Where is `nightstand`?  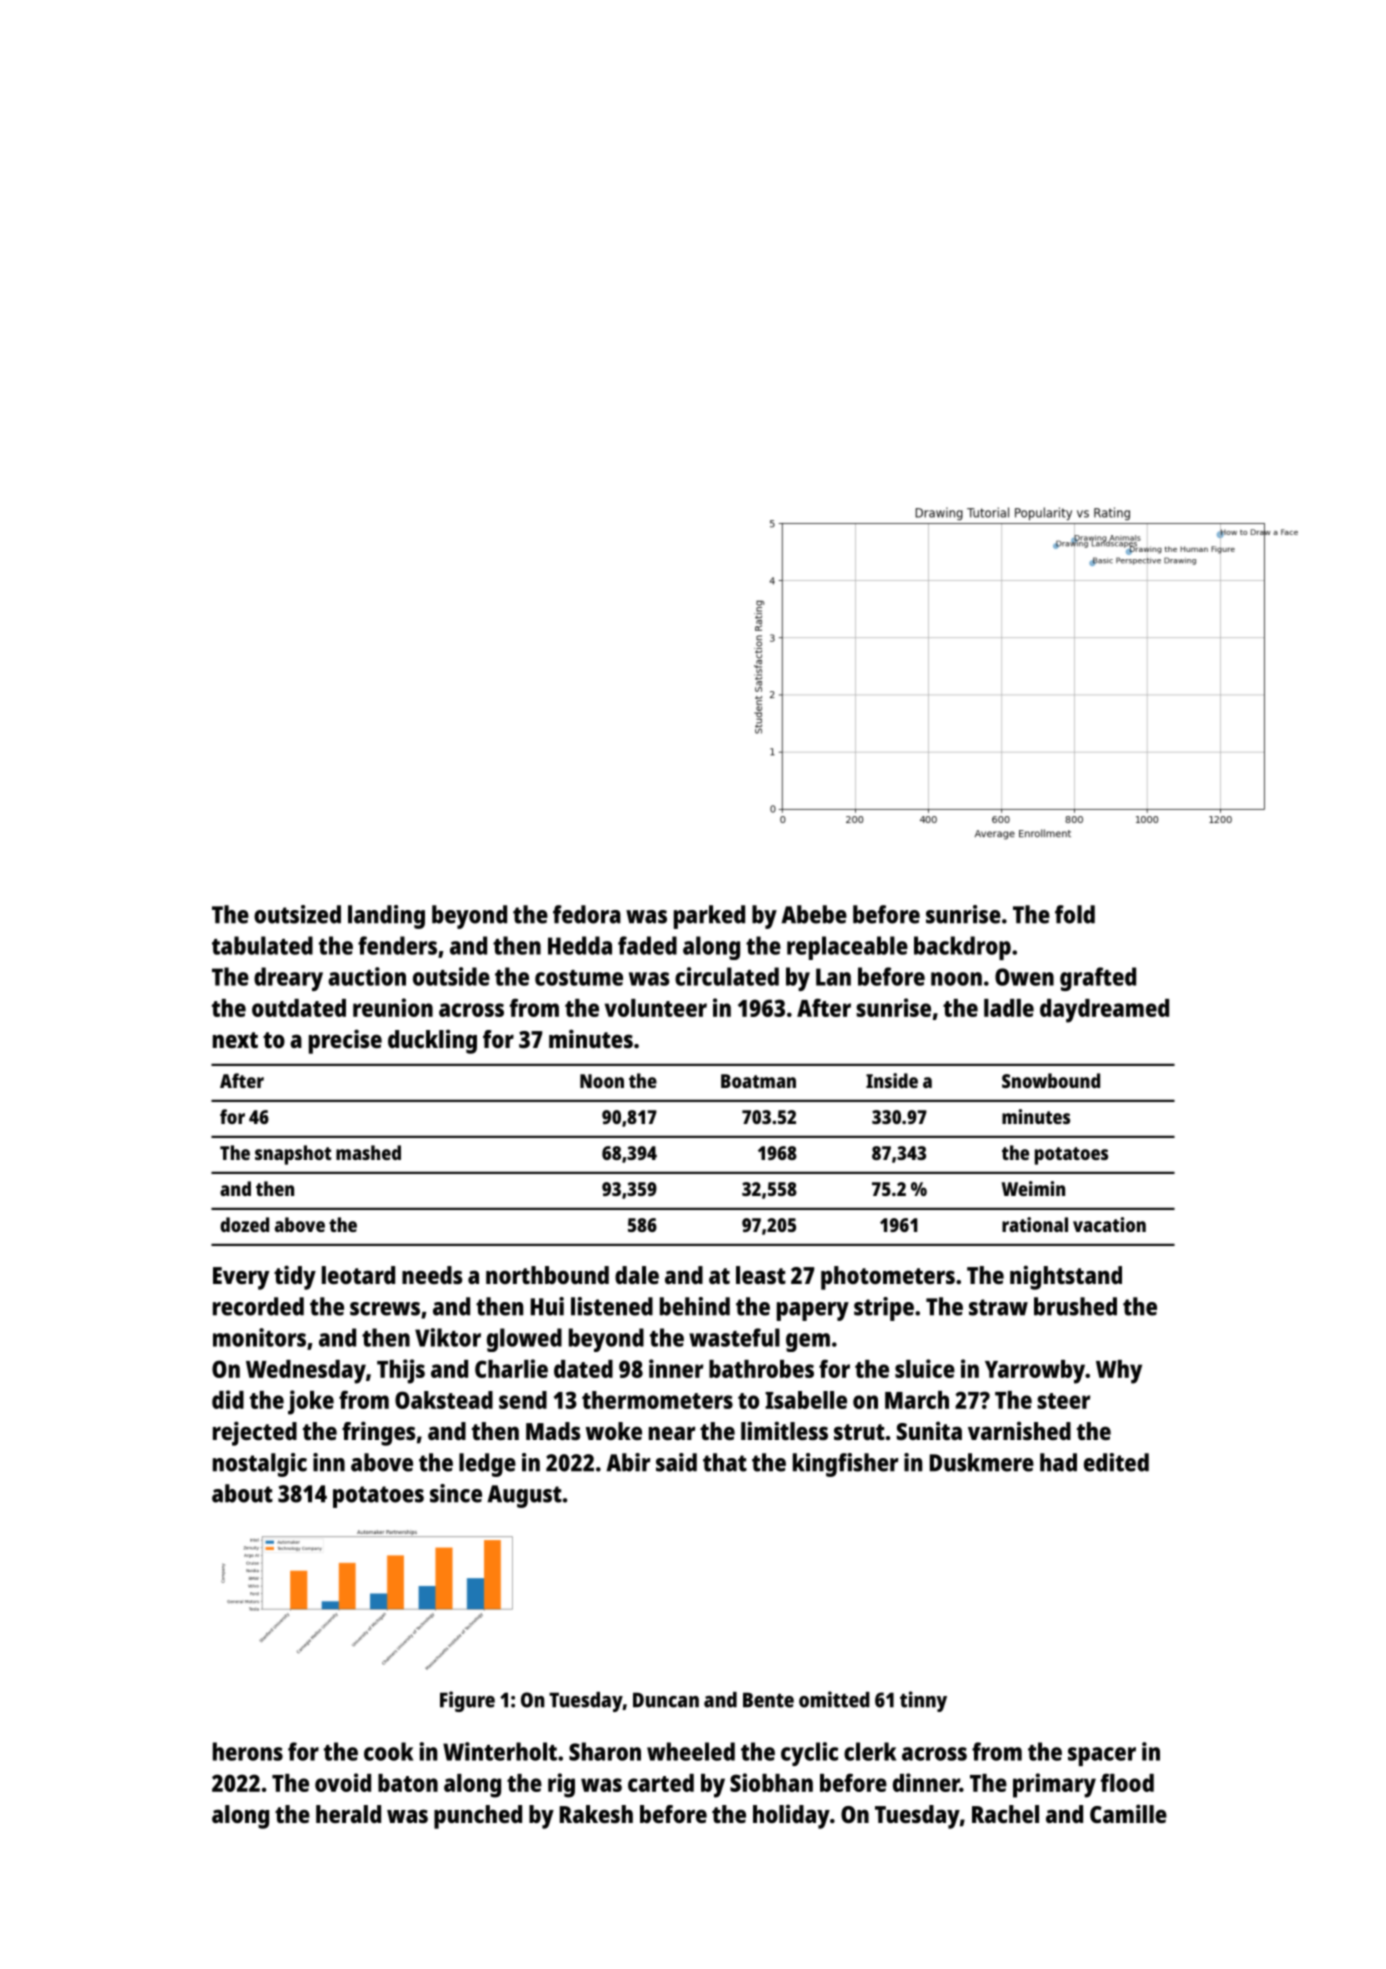 nightstand is located at coordinates (1066, 1277).
